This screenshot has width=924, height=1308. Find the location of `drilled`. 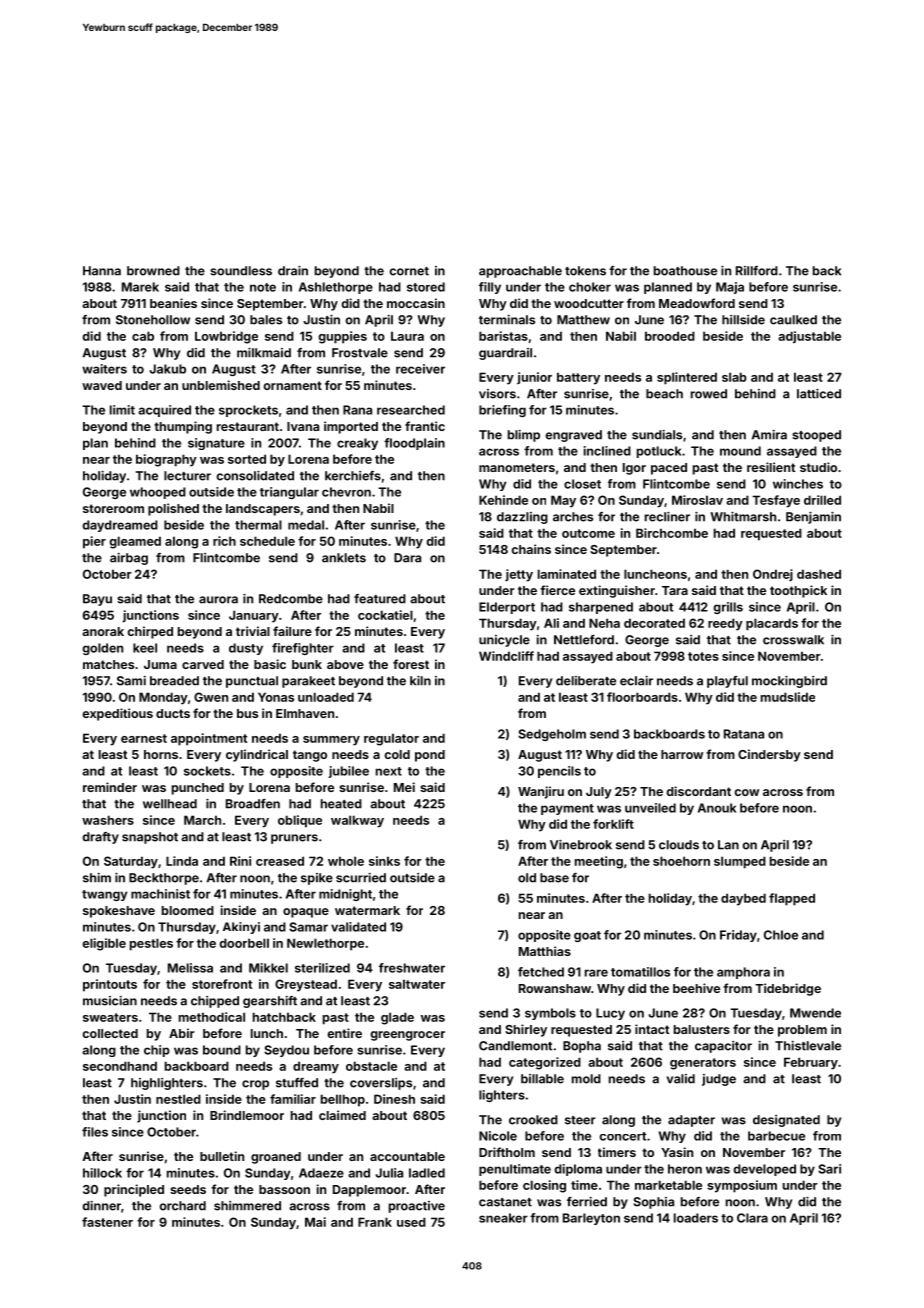

drilled is located at coordinates (822, 500).
